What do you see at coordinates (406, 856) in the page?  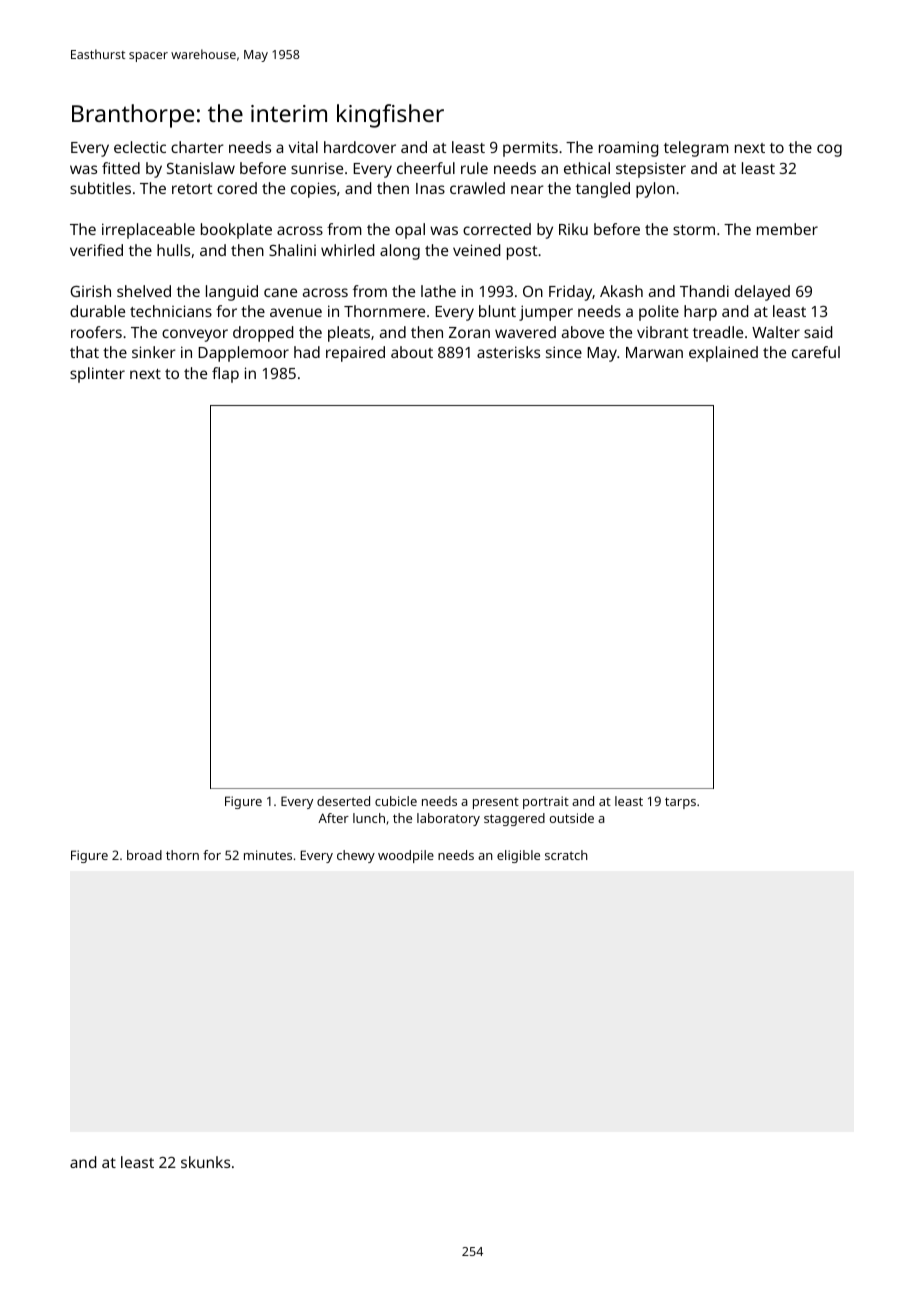 I see `woodpile` at bounding box center [406, 856].
